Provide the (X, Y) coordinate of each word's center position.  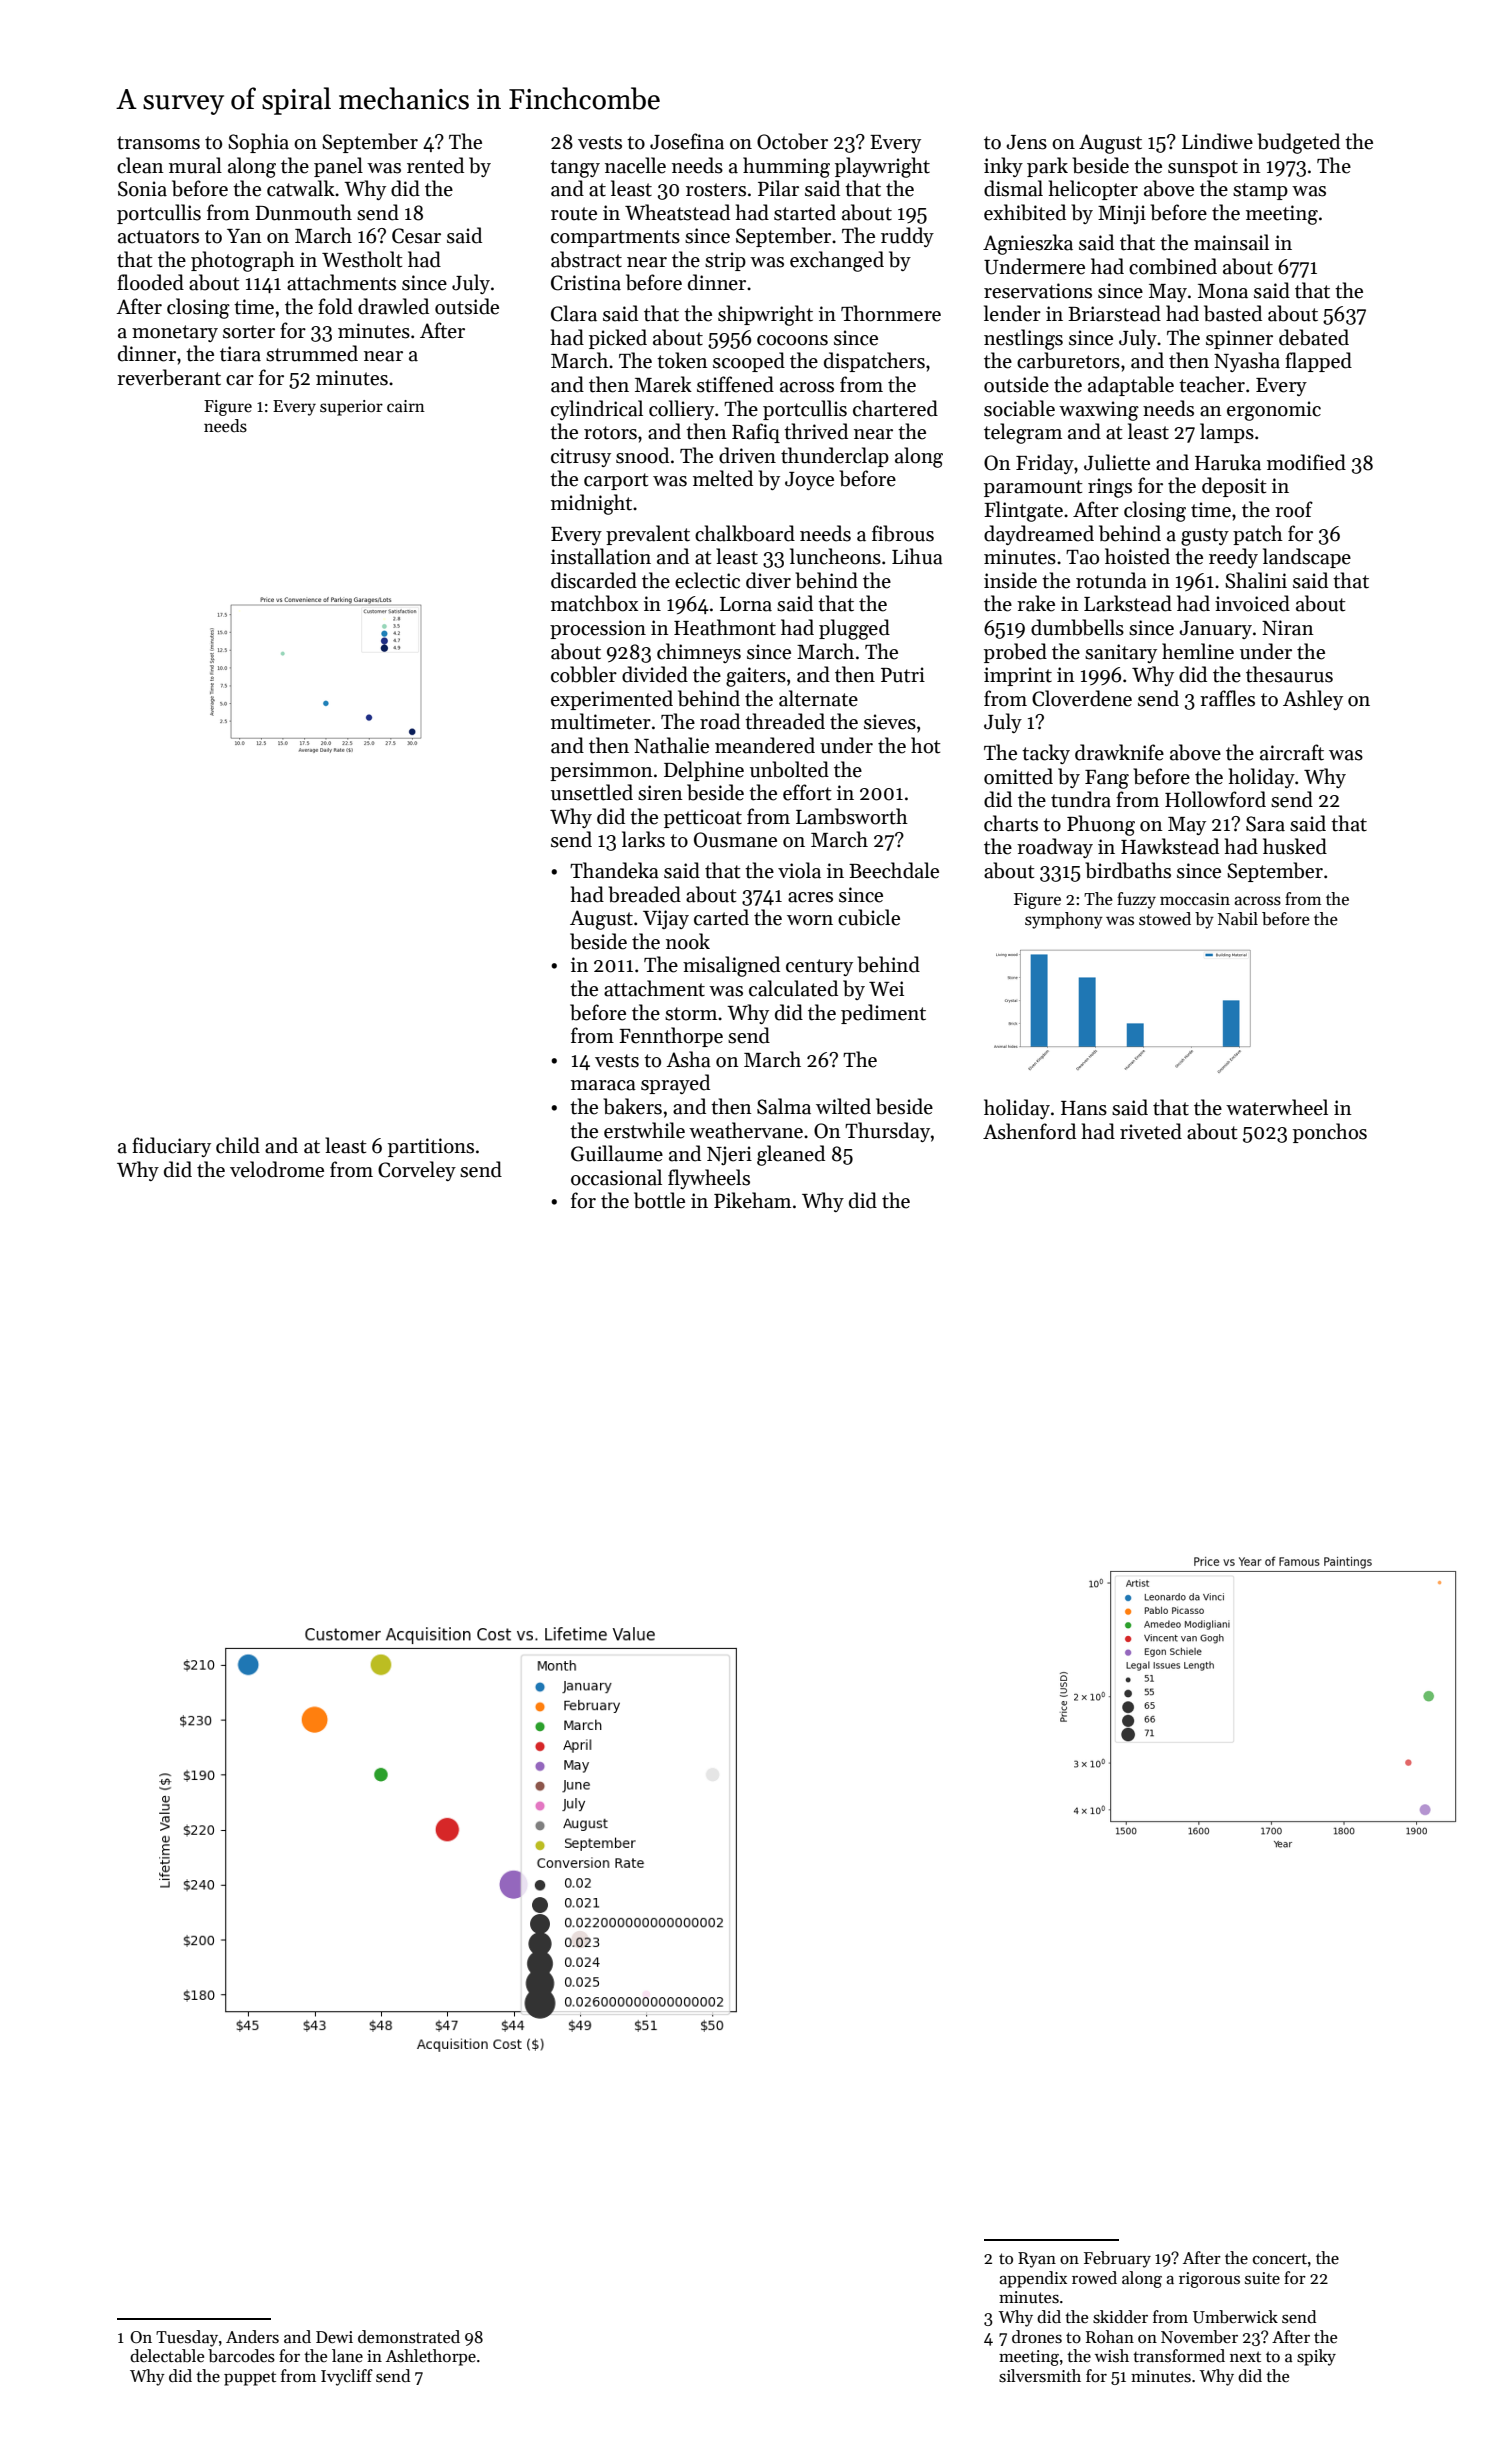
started (805, 212)
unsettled (592, 792)
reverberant (169, 377)
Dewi (334, 2337)
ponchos (1330, 1133)
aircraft (1292, 752)
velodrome (277, 1169)
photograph (243, 261)
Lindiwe (1217, 141)
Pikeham (752, 1200)
